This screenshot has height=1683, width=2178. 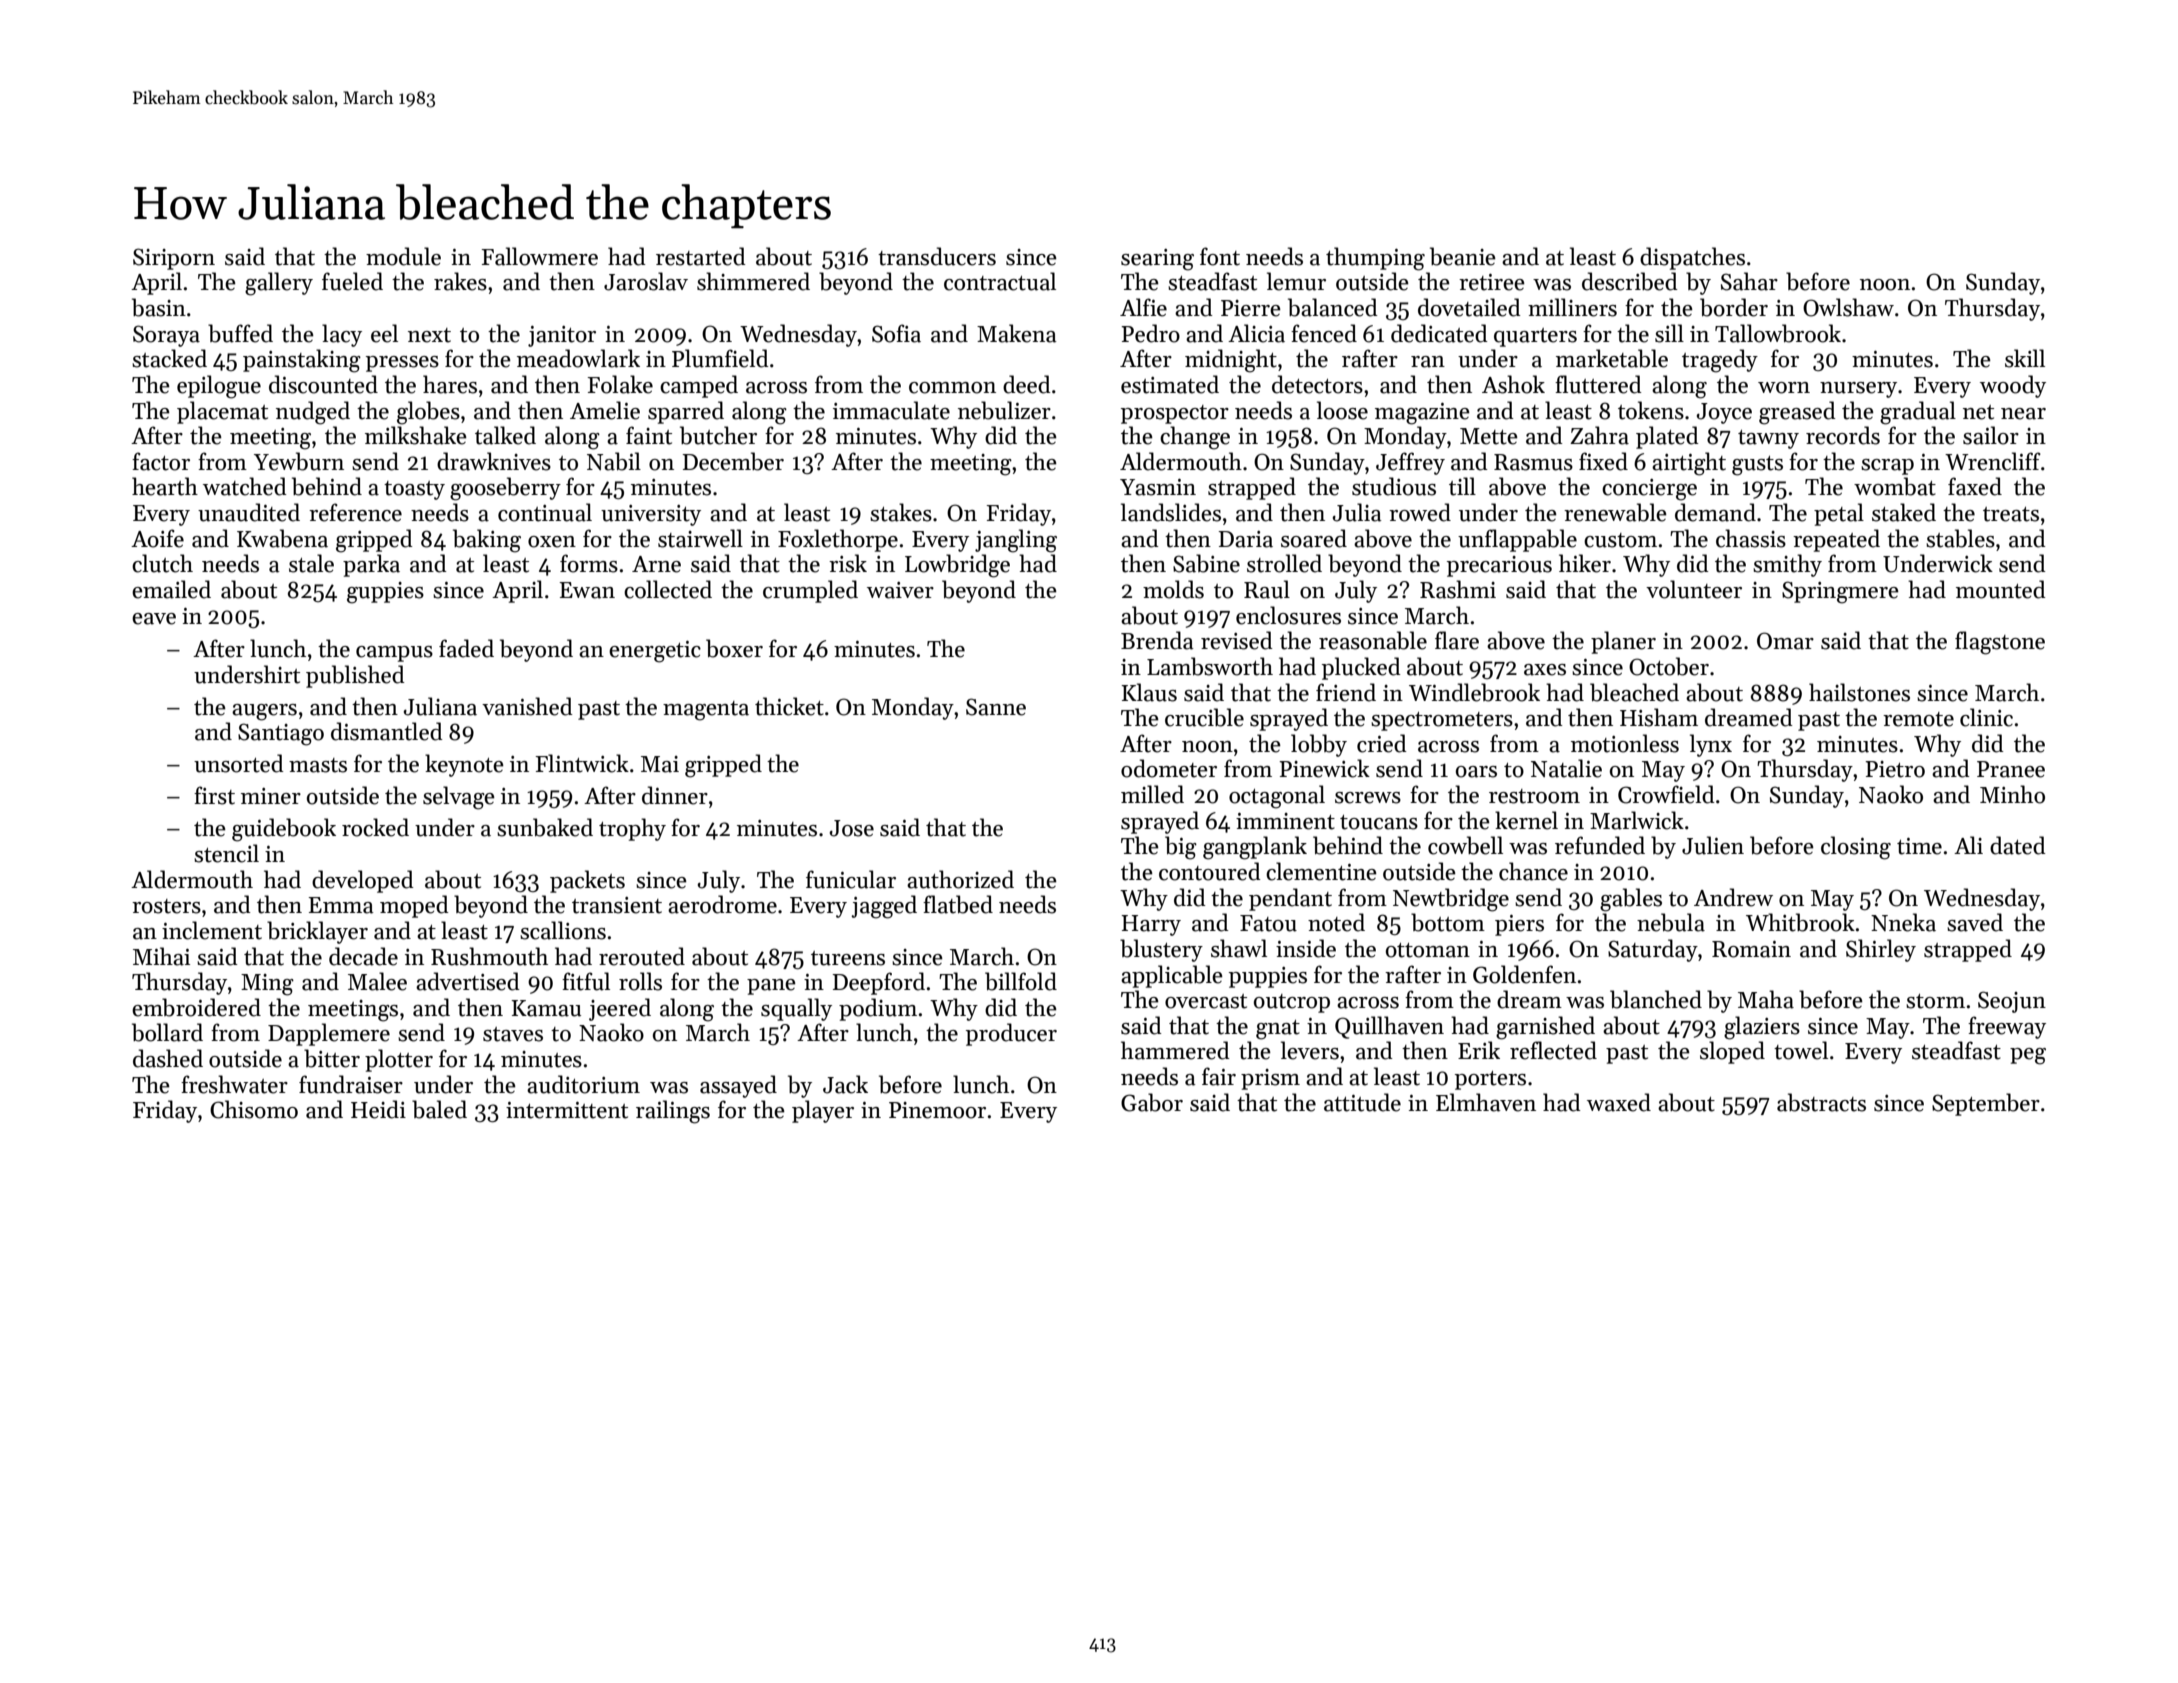 I want to click on September, so click(x=1986, y=1104).
